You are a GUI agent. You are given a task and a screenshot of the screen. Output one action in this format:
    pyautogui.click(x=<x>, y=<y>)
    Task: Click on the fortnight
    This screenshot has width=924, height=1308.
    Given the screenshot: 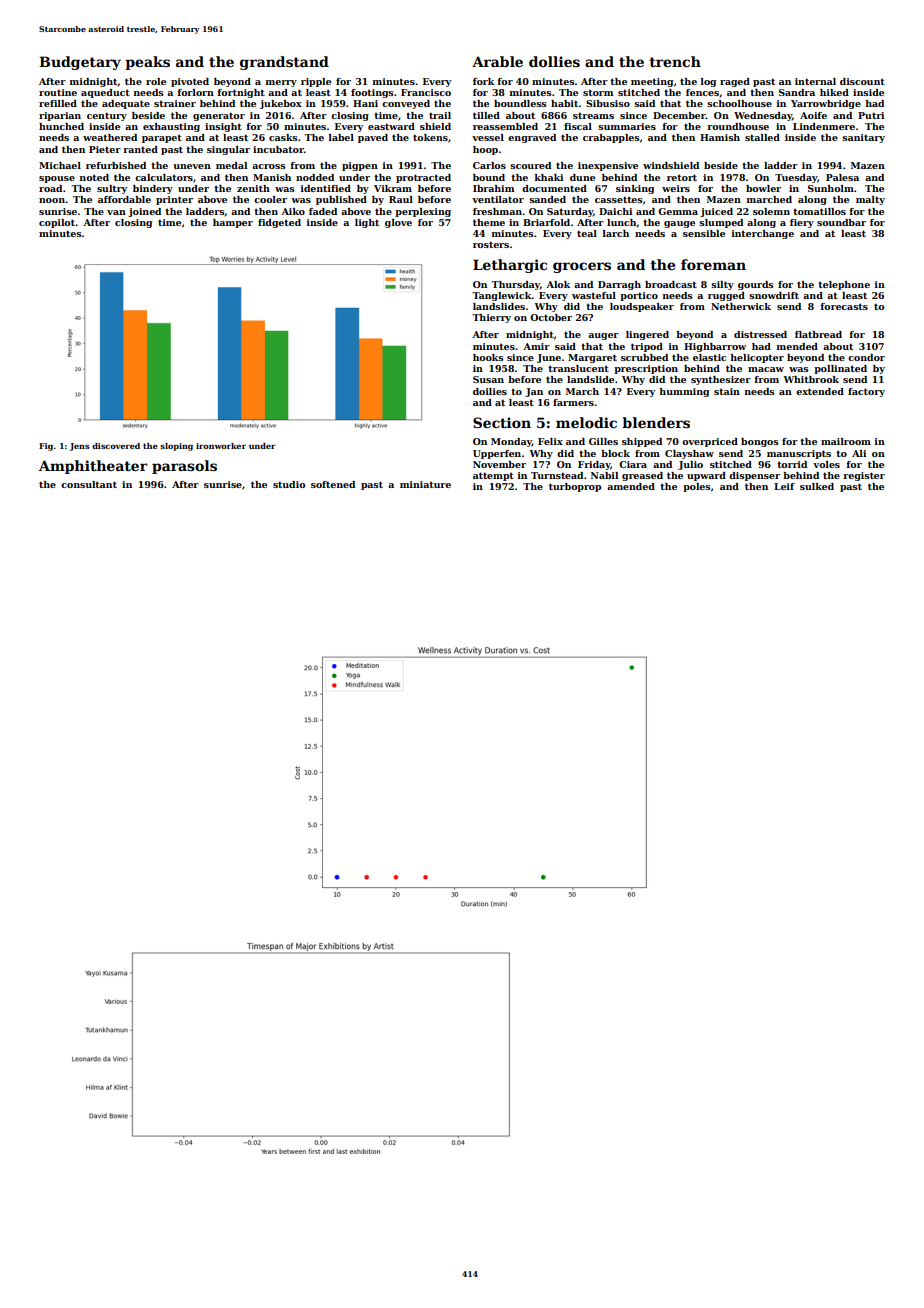 What is the action you would take?
    pyautogui.click(x=241, y=93)
